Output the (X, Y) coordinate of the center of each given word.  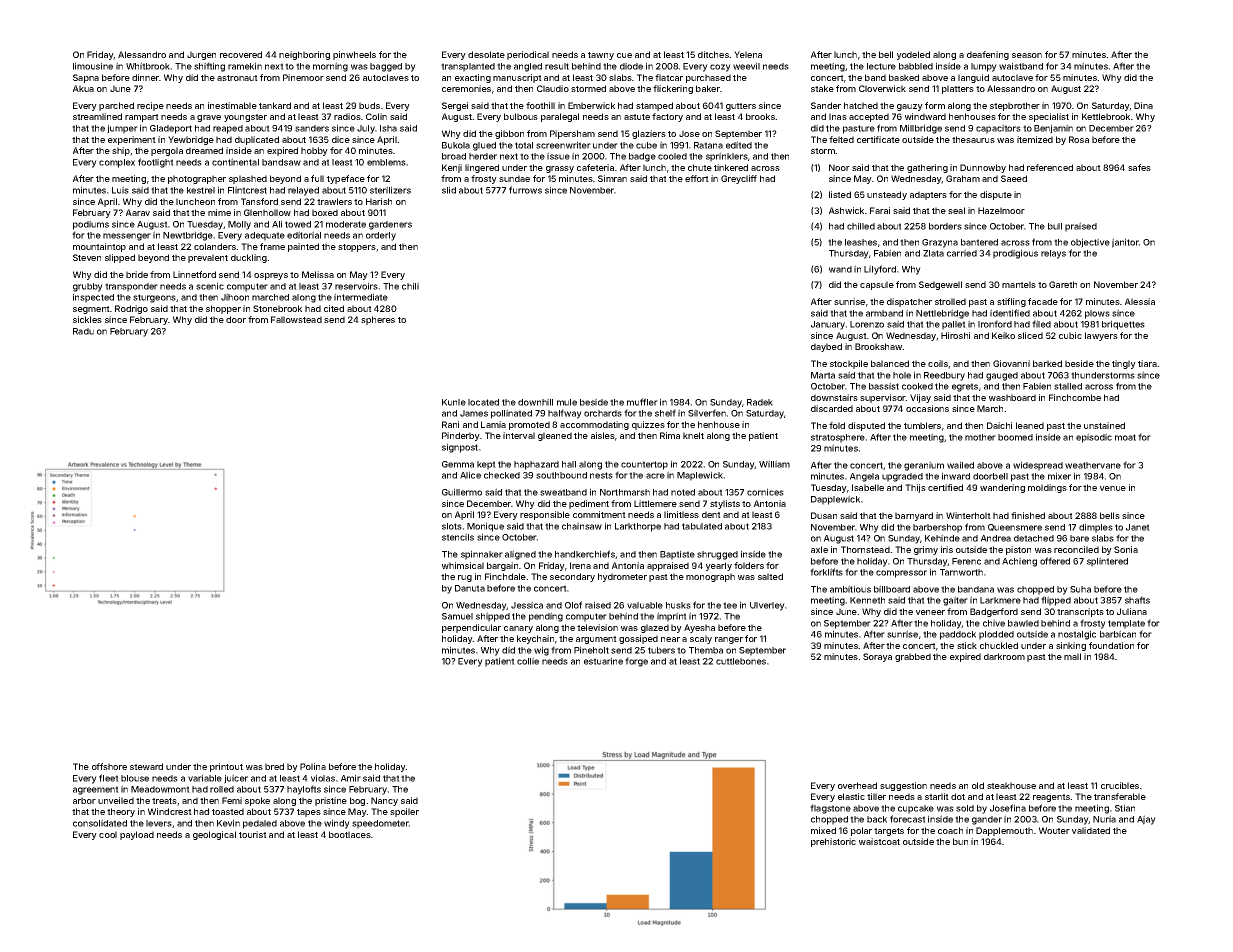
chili (410, 286)
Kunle (454, 402)
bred (274, 766)
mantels (1019, 284)
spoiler (404, 812)
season (1027, 55)
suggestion (903, 786)
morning (330, 67)
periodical (528, 55)
